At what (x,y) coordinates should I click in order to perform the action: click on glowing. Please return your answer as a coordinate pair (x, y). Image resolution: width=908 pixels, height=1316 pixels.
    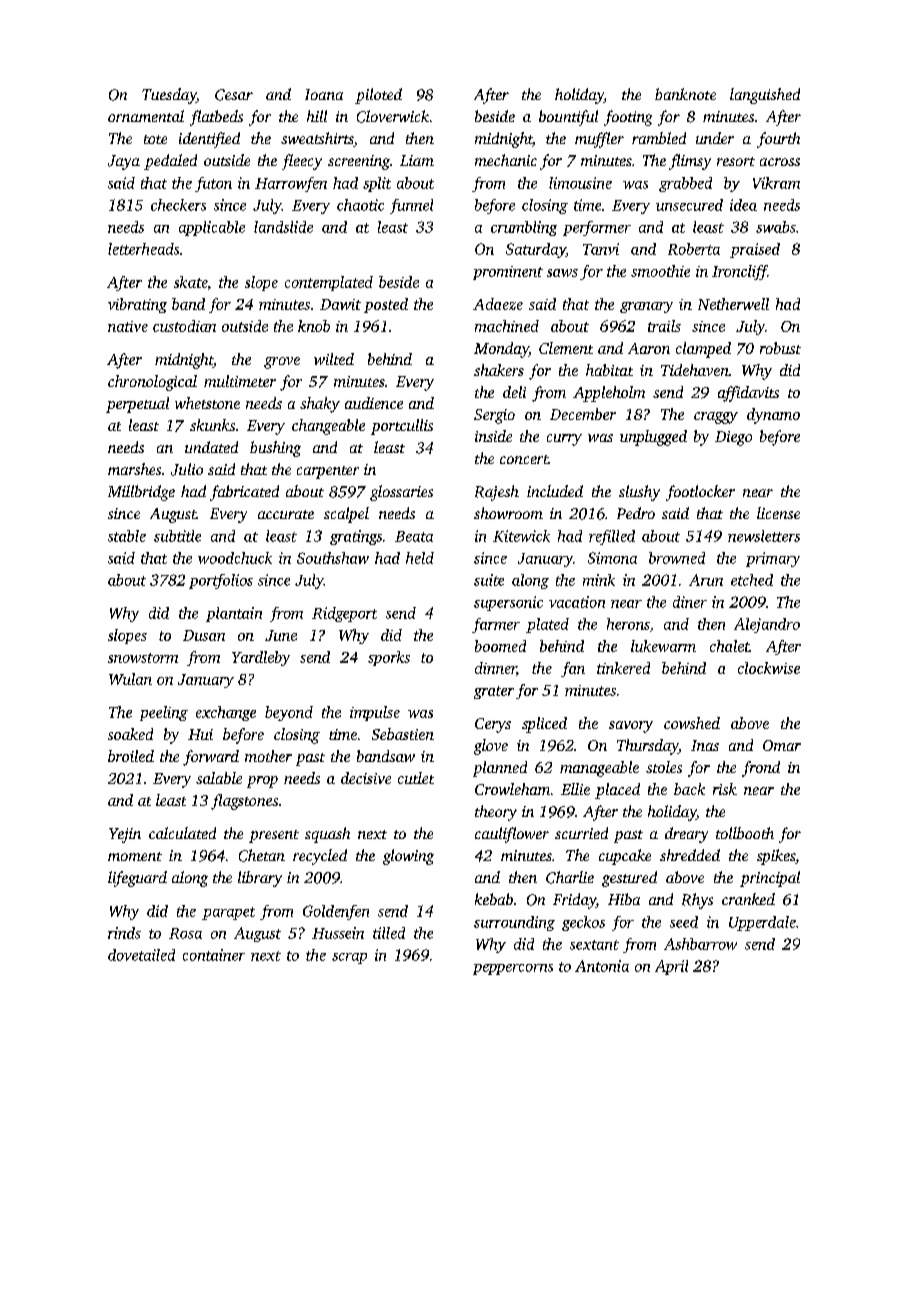
    Looking at the image, I should click on (408, 857).
